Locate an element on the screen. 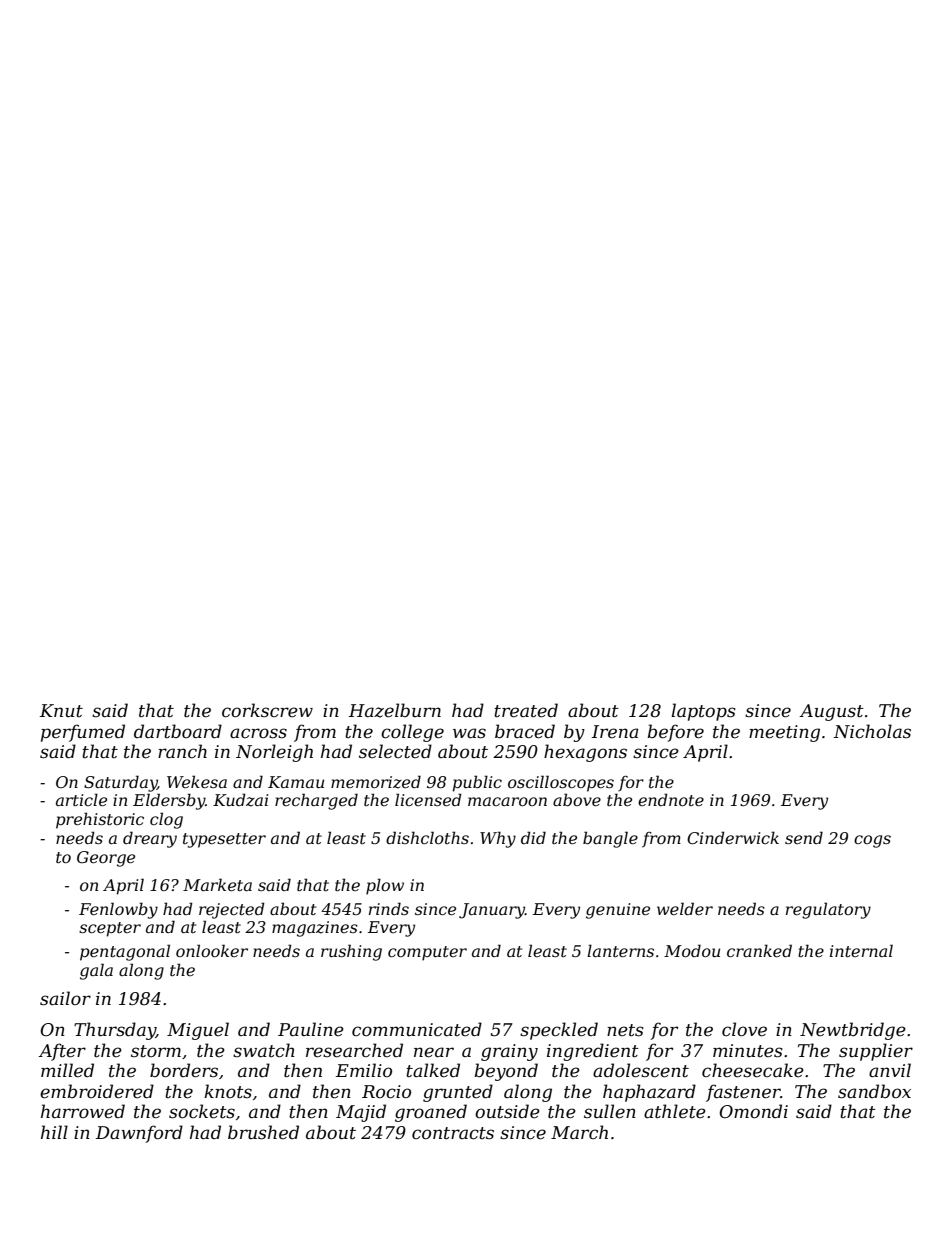 This screenshot has height=1233, width=952. outside is located at coordinates (507, 1111).
